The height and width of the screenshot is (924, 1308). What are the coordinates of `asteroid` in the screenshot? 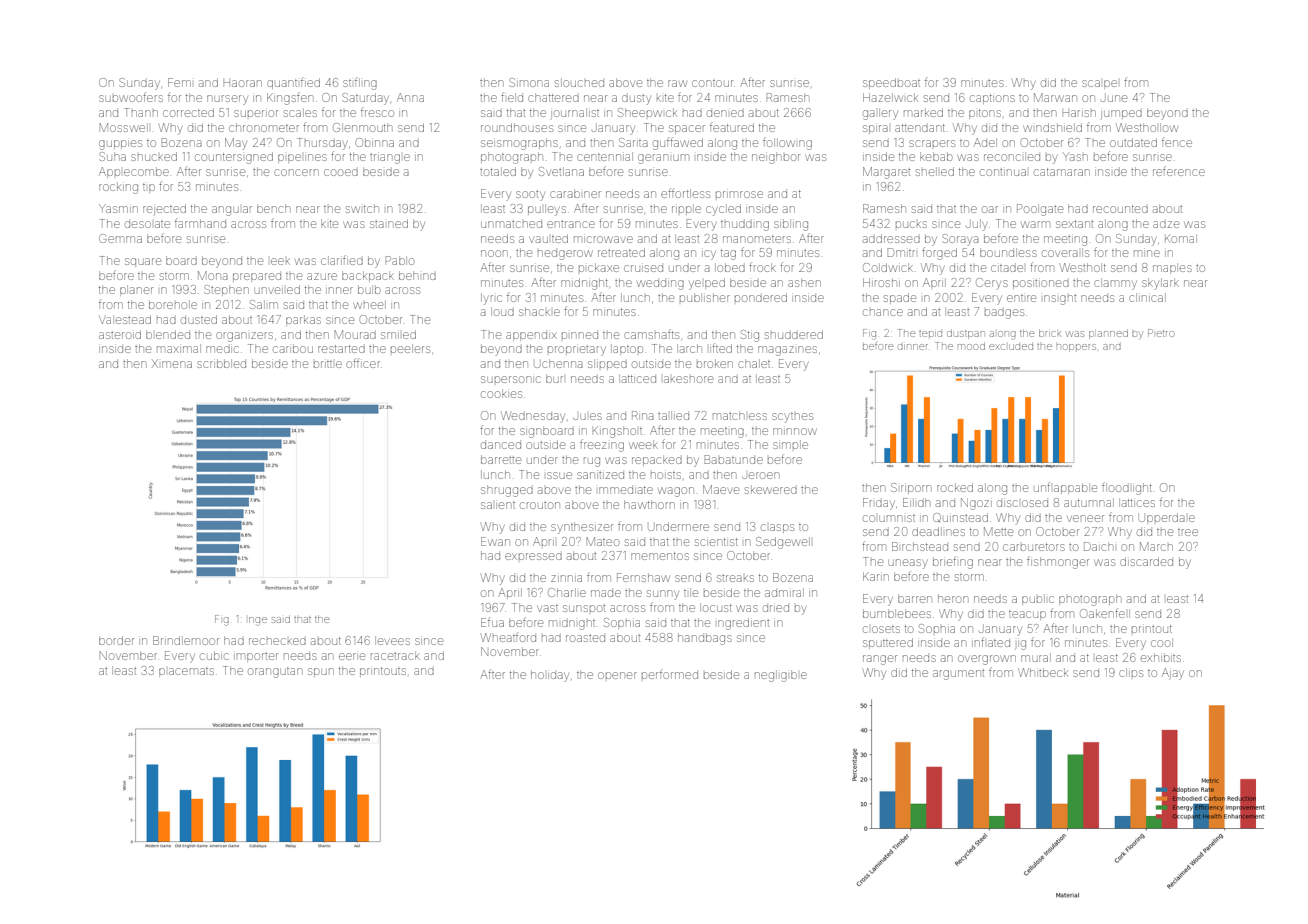 It's located at (120, 334).
